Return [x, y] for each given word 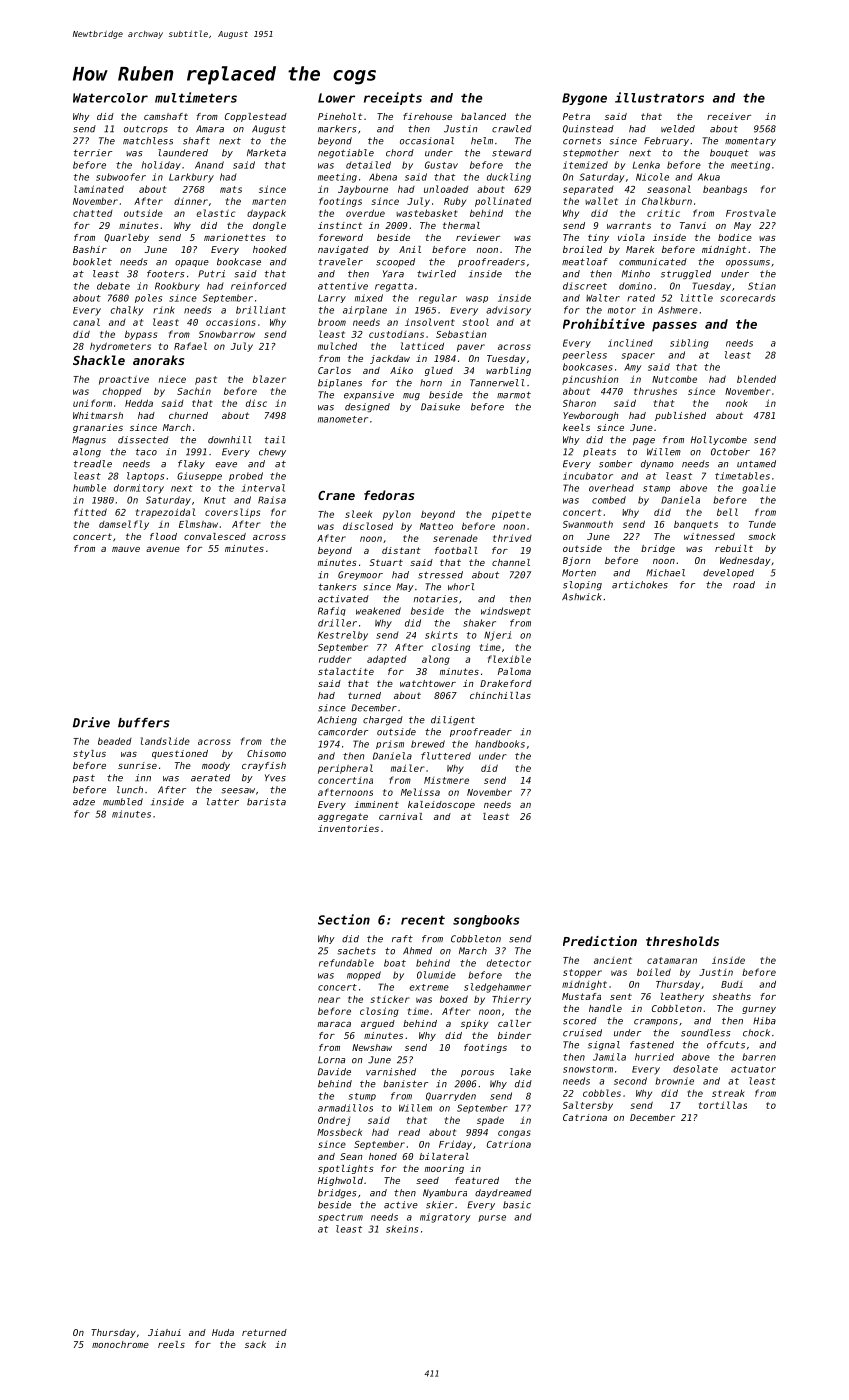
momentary [750, 141]
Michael [665, 573]
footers [166, 274]
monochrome [120, 1344]
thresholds [682, 941]
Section [344, 919]
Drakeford [506, 683]
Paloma [514, 671]
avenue [163, 549]
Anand [209, 165]
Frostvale [751, 213]
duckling [509, 178]
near [329, 1000]
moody [216, 766]
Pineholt [340, 116]
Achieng [337, 720]
